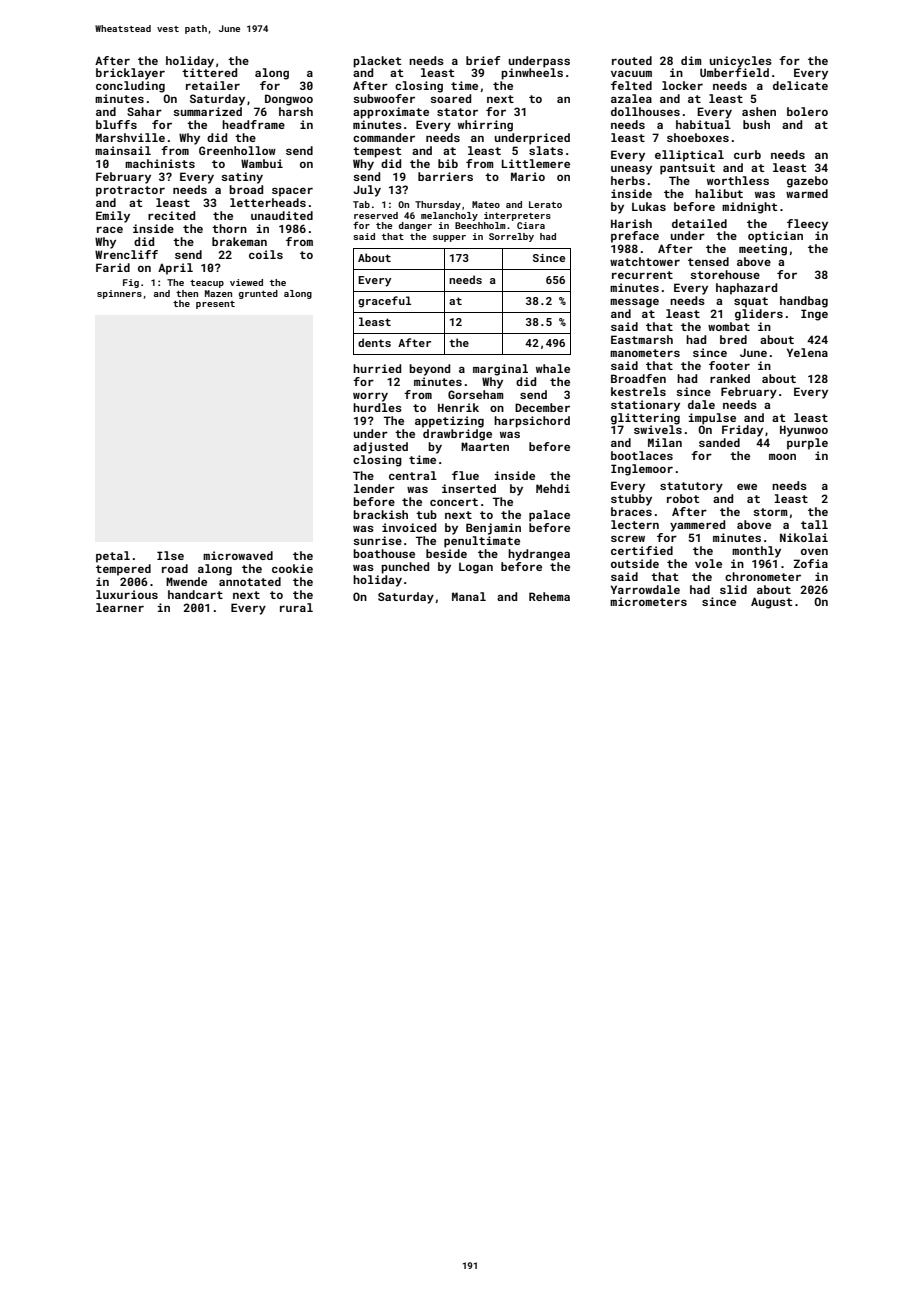 The image size is (924, 1308). What do you see at coordinates (370, 397) in the image?
I see `worry` at bounding box center [370, 397].
